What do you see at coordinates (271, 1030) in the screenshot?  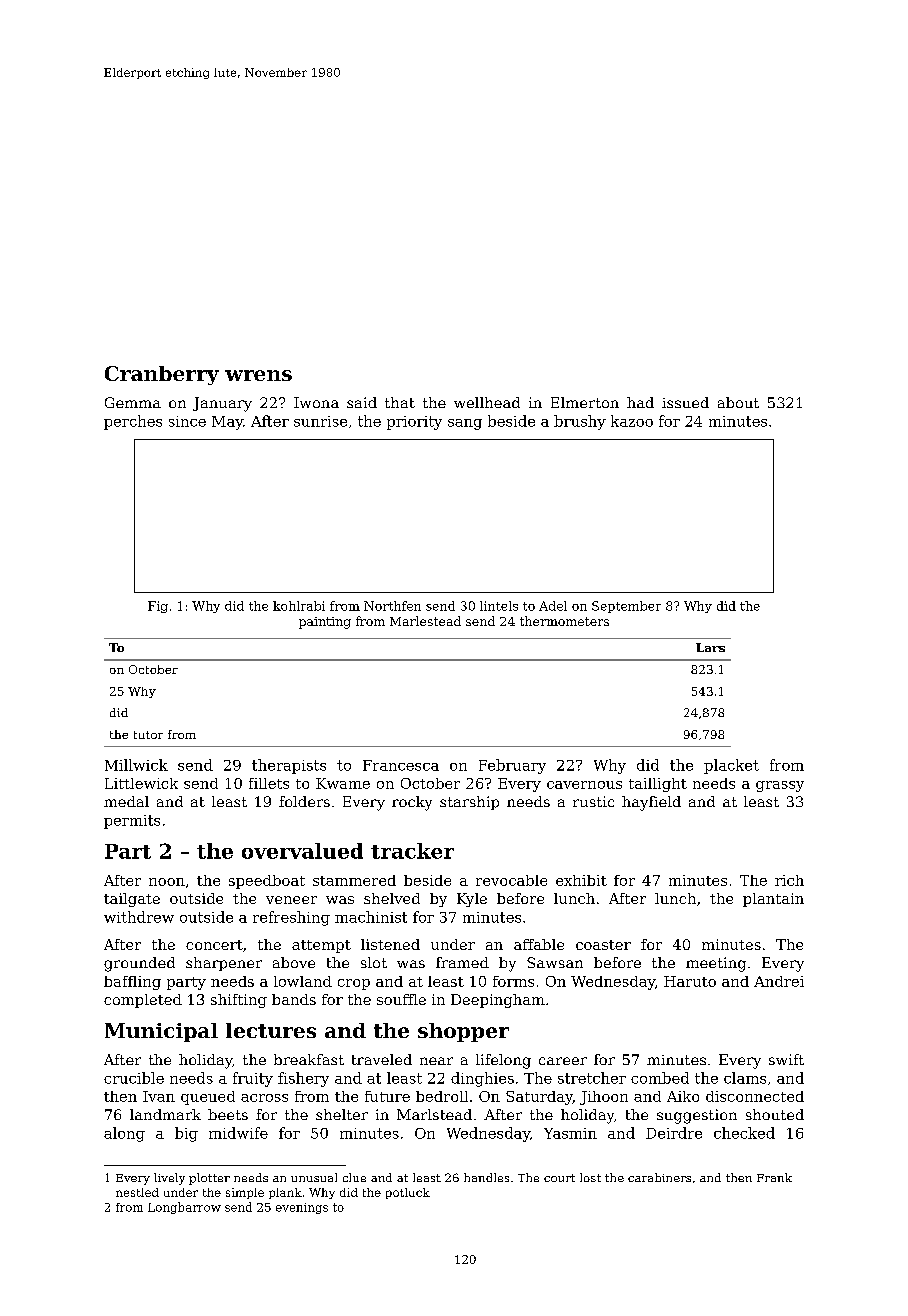 I see `lectures` at bounding box center [271, 1030].
